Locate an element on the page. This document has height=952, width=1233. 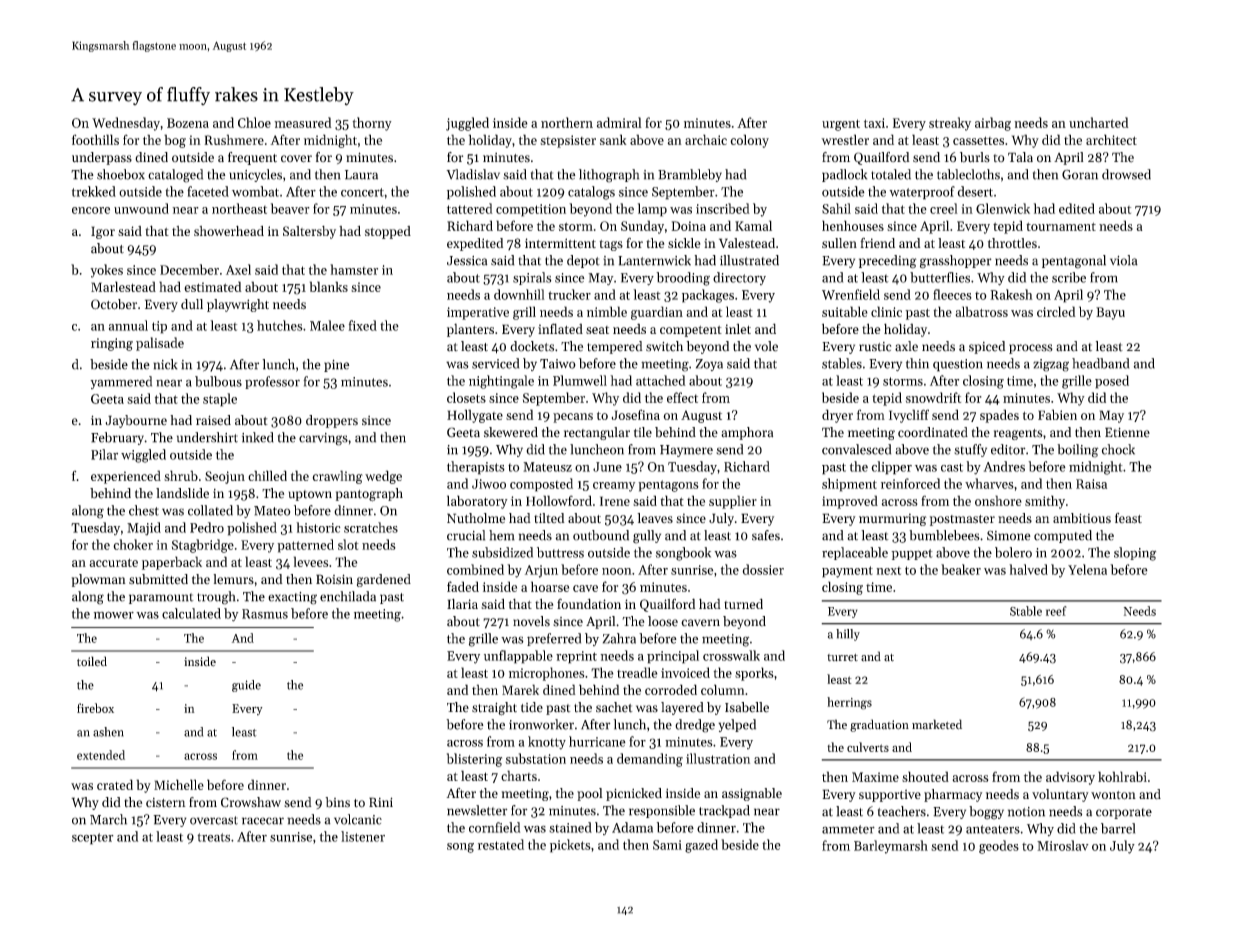
microphones is located at coordinates (546, 674).
